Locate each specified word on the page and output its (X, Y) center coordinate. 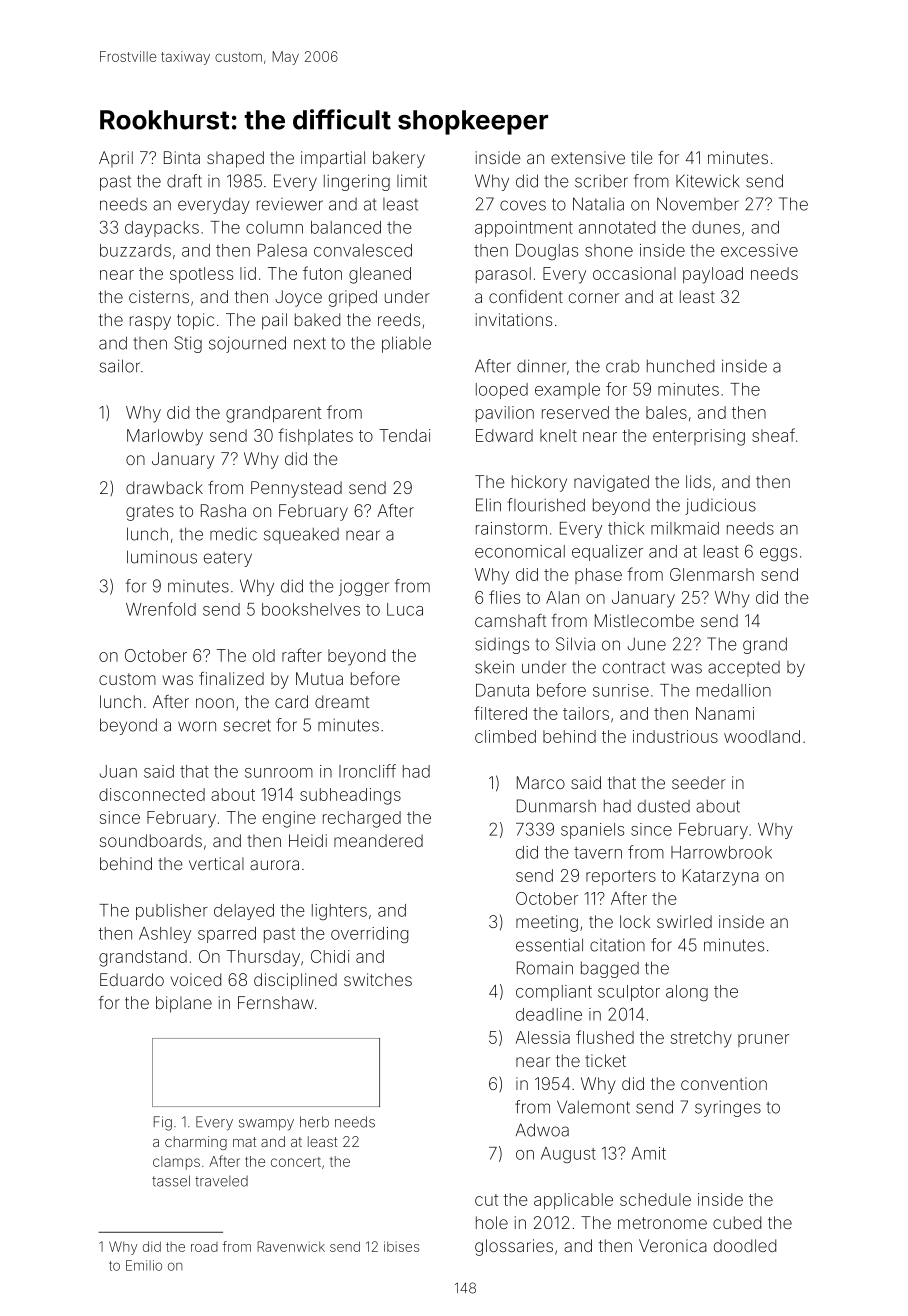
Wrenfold (161, 609)
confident (526, 296)
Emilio (144, 1265)
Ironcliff (367, 771)
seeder (699, 782)
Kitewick (708, 181)
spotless (201, 275)
